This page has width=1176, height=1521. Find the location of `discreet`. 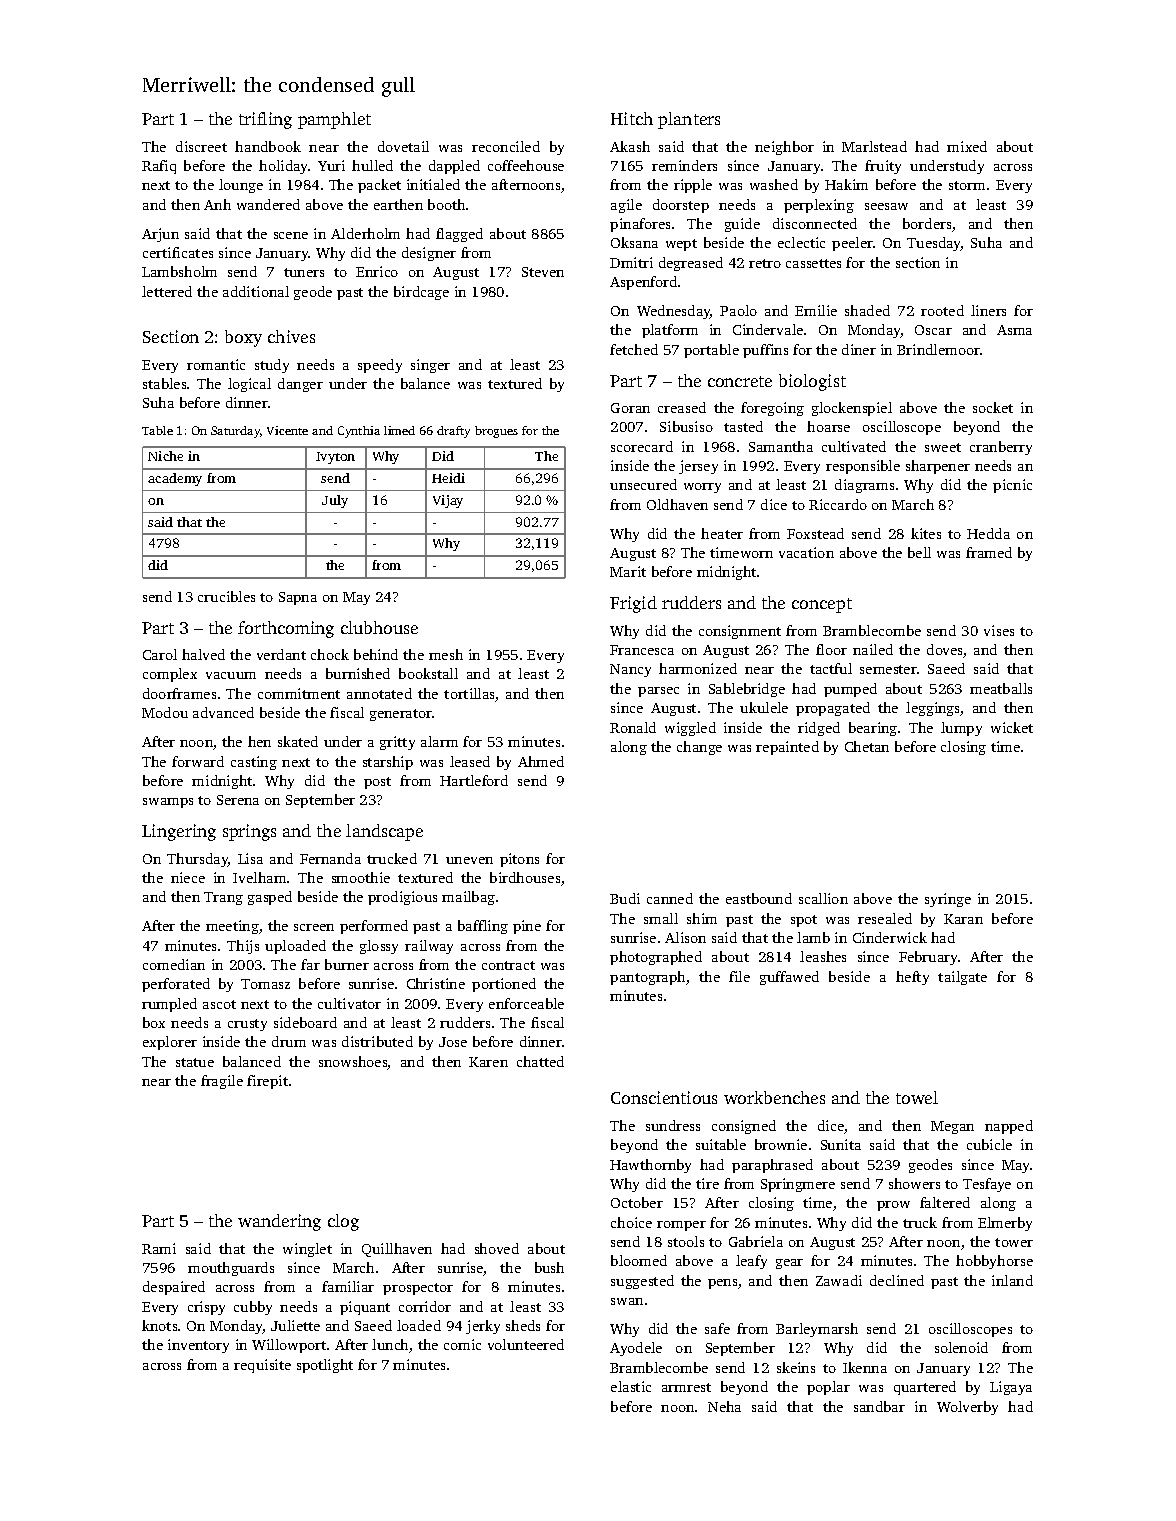

discreet is located at coordinates (201, 146).
